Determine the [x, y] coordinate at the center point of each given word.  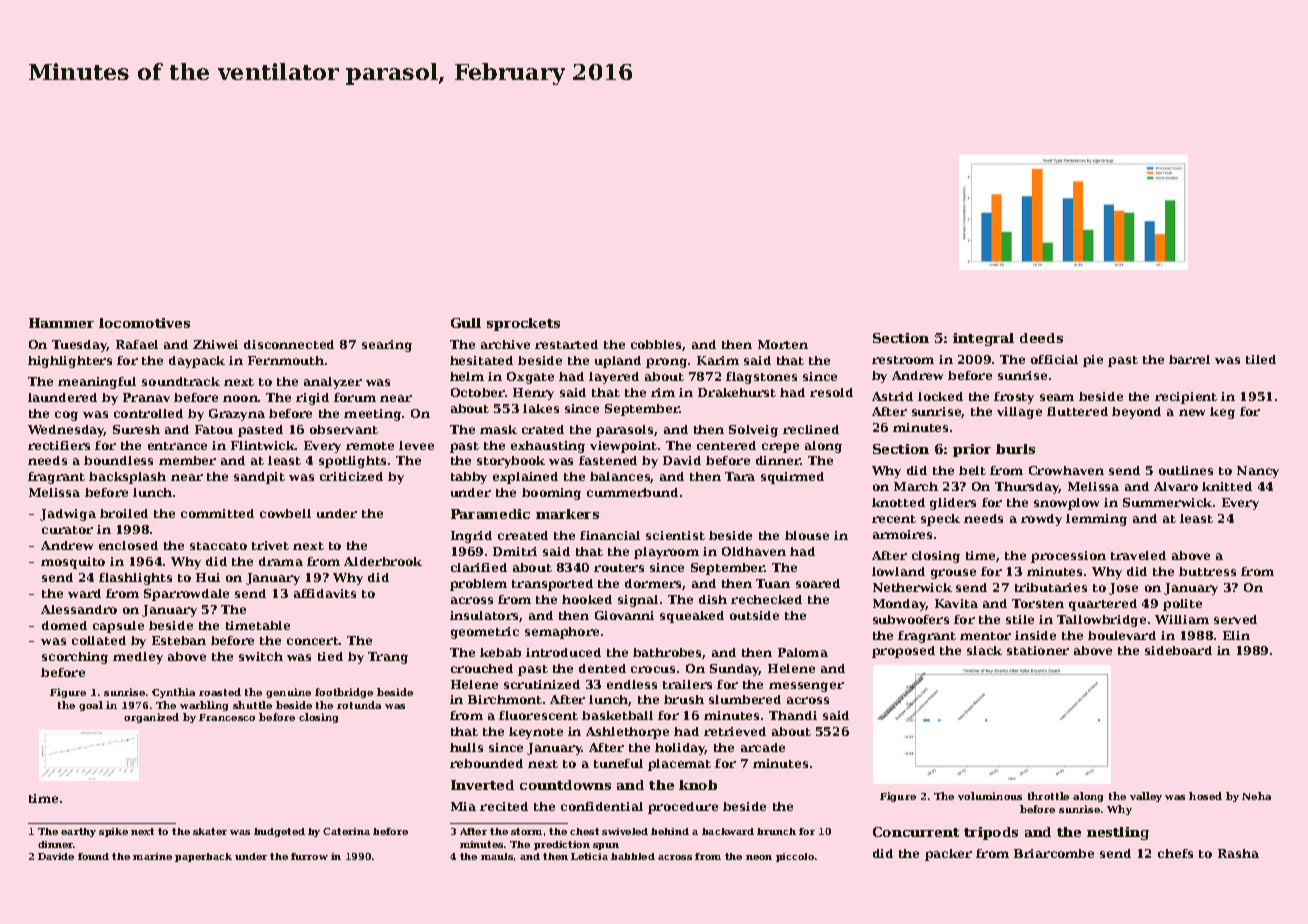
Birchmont [505, 699]
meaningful [97, 383]
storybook [511, 462]
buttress [1207, 571]
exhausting [548, 447]
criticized [351, 476]
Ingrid [471, 537]
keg [1222, 413]
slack [984, 650]
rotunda [359, 705]
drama [281, 561]
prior [972, 450]
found [93, 856]
